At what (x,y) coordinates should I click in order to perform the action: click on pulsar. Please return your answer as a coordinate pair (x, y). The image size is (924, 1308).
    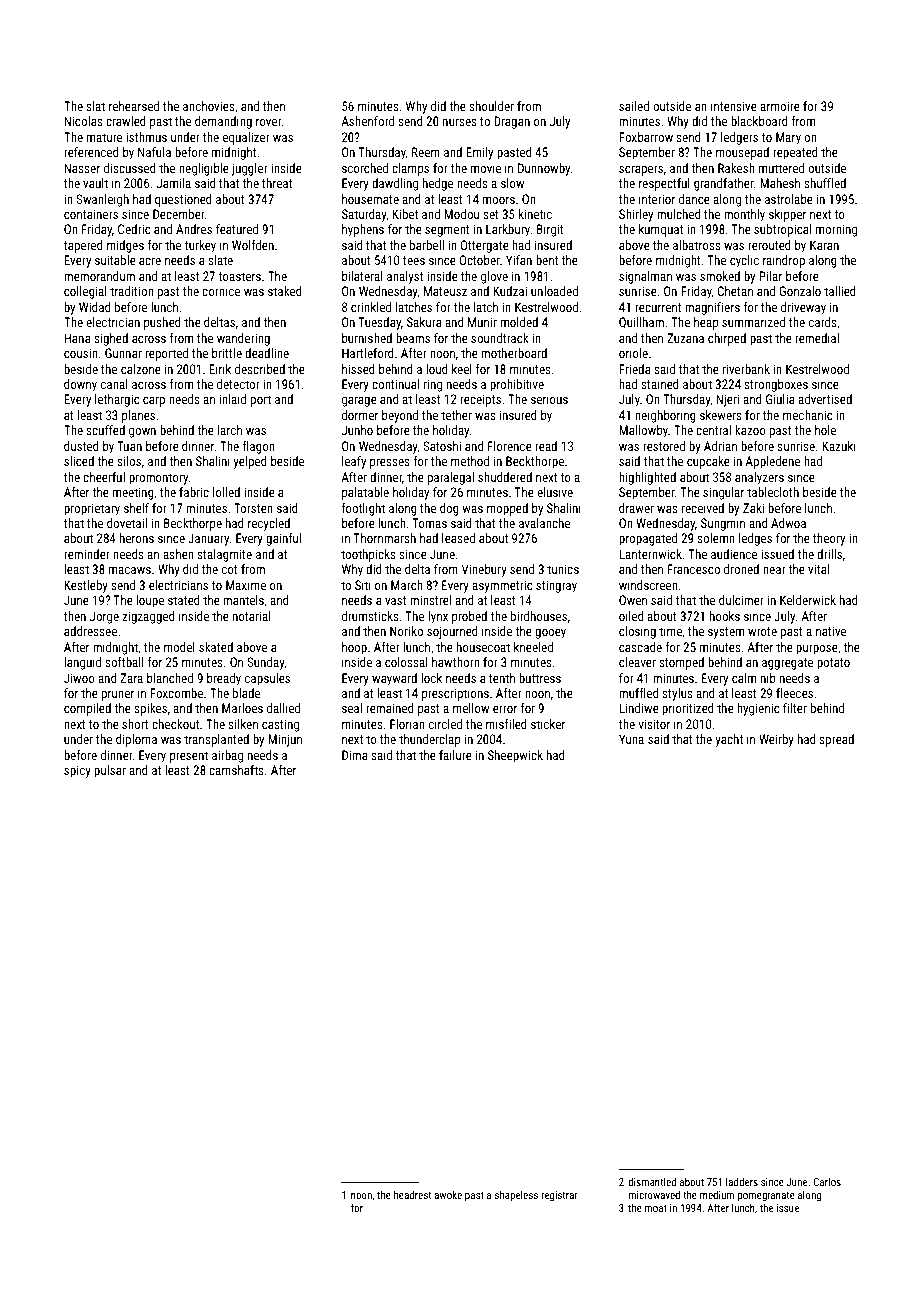
    Looking at the image, I should click on (110, 771).
